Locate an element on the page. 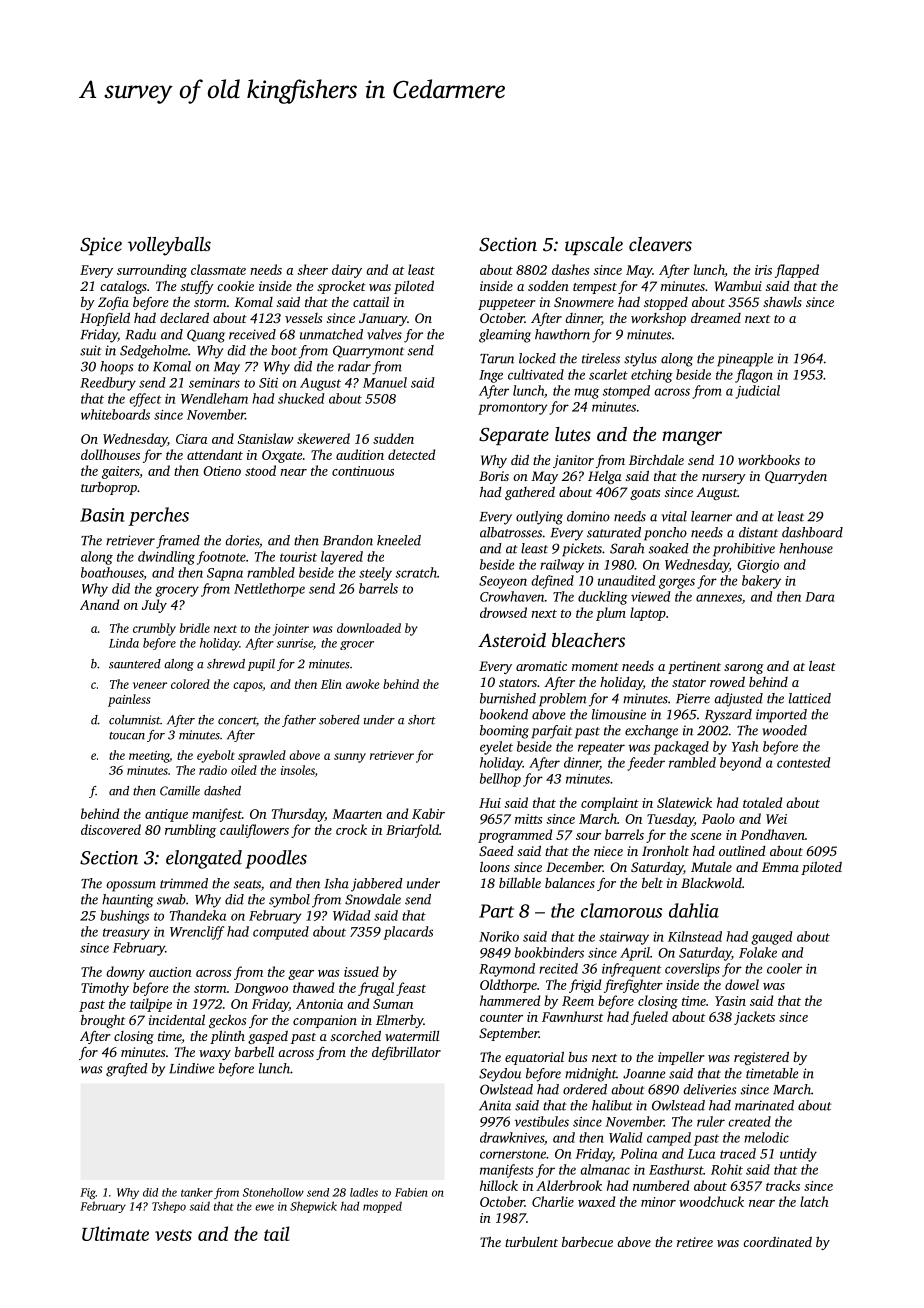  workbooks is located at coordinates (769, 460).
